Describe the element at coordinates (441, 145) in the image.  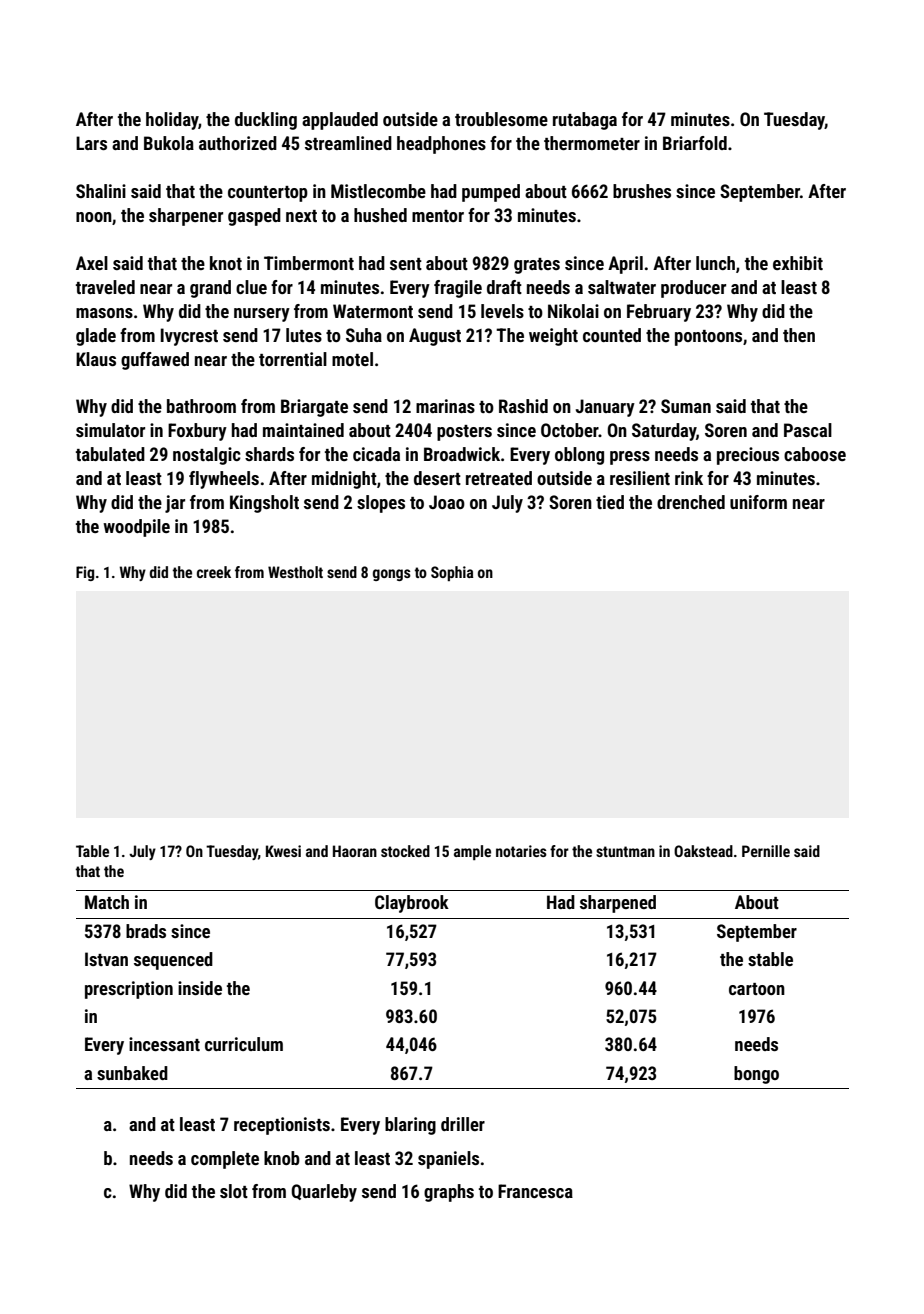
I see `headphones` at that location.
